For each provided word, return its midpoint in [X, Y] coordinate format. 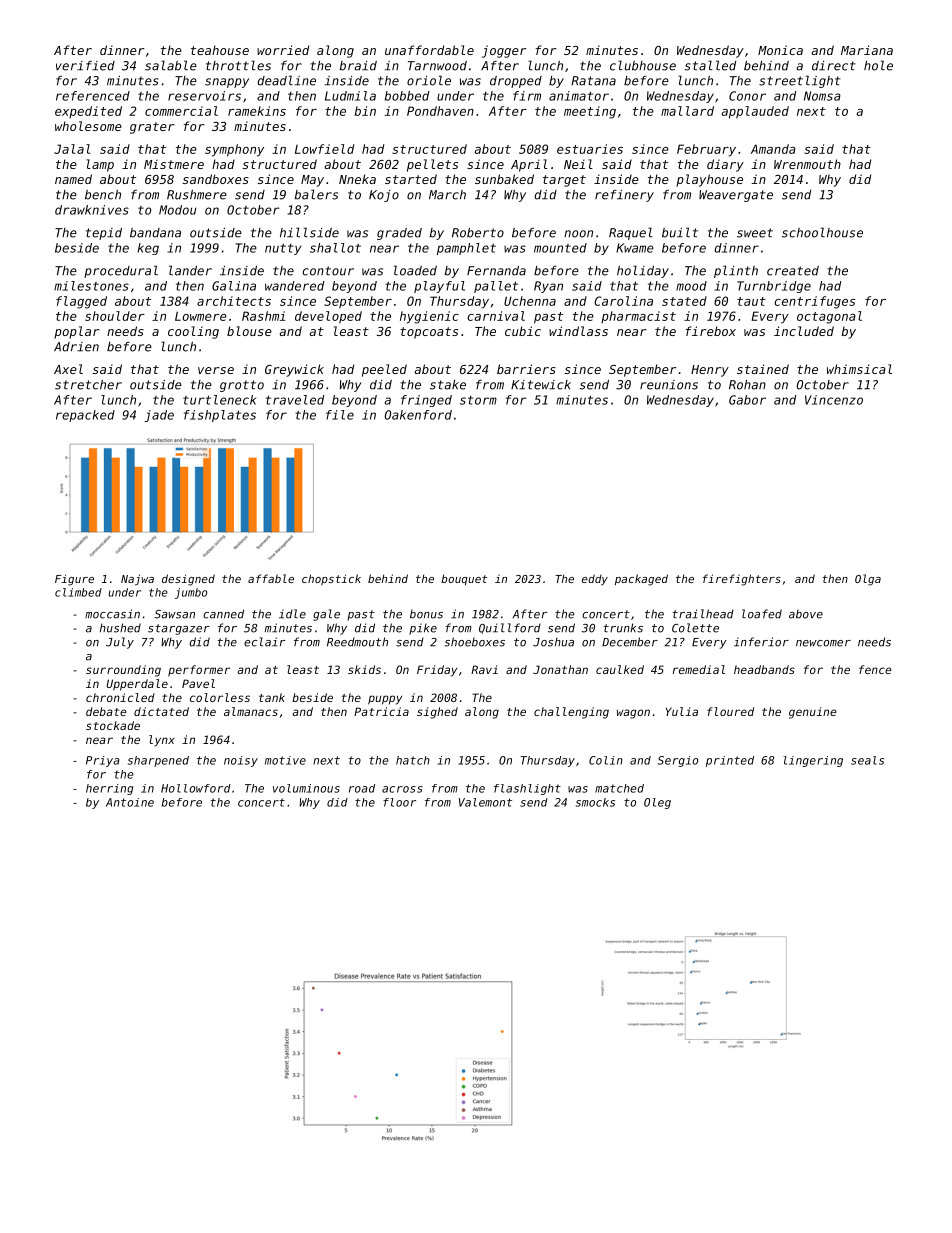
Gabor [747, 400]
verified [85, 66]
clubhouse [643, 65]
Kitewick [541, 385]
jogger [504, 51]
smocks [595, 802]
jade [159, 416]
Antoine [130, 802]
